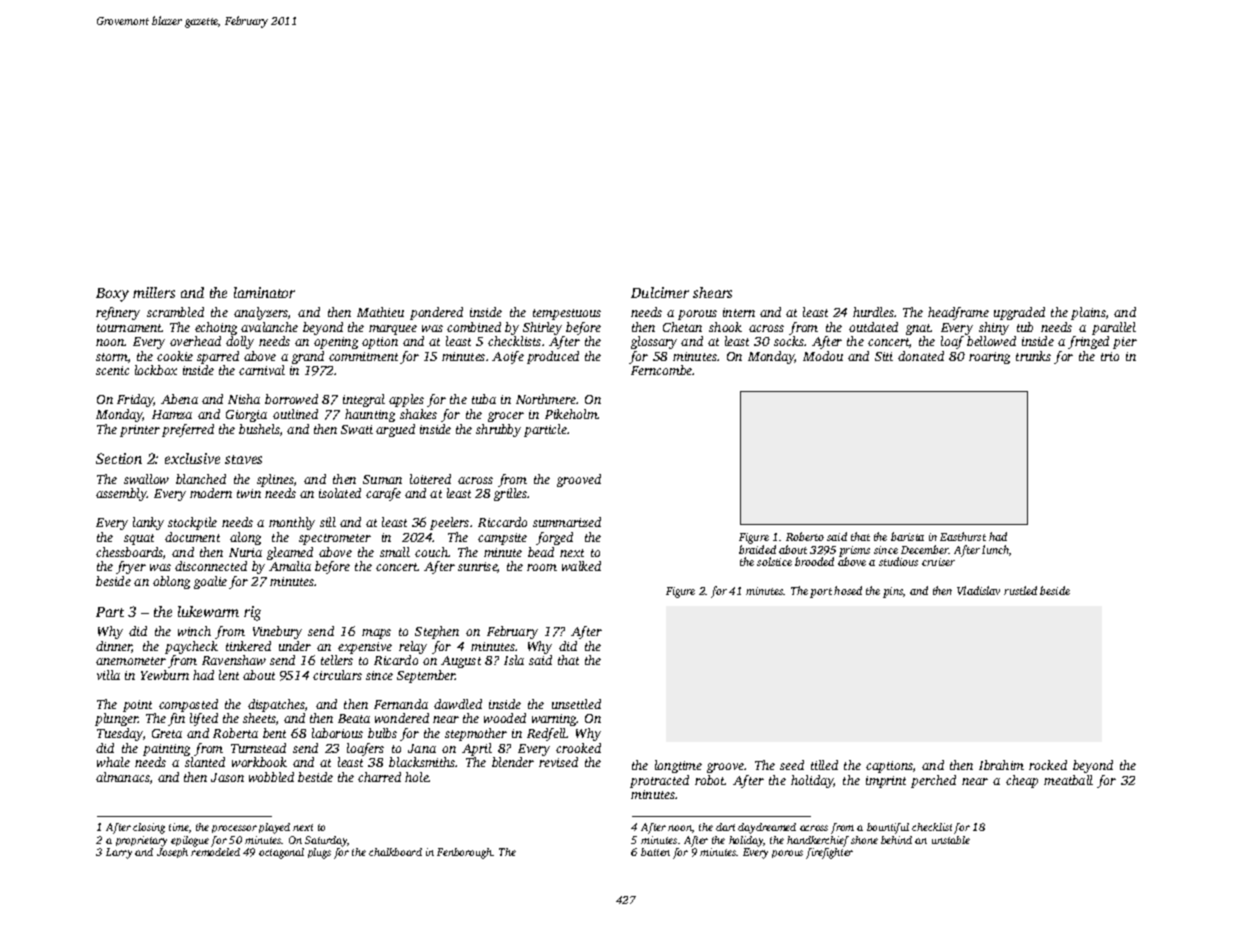 Image resolution: width=1233 pixels, height=952 pixels. I want to click on shears, so click(712, 292).
